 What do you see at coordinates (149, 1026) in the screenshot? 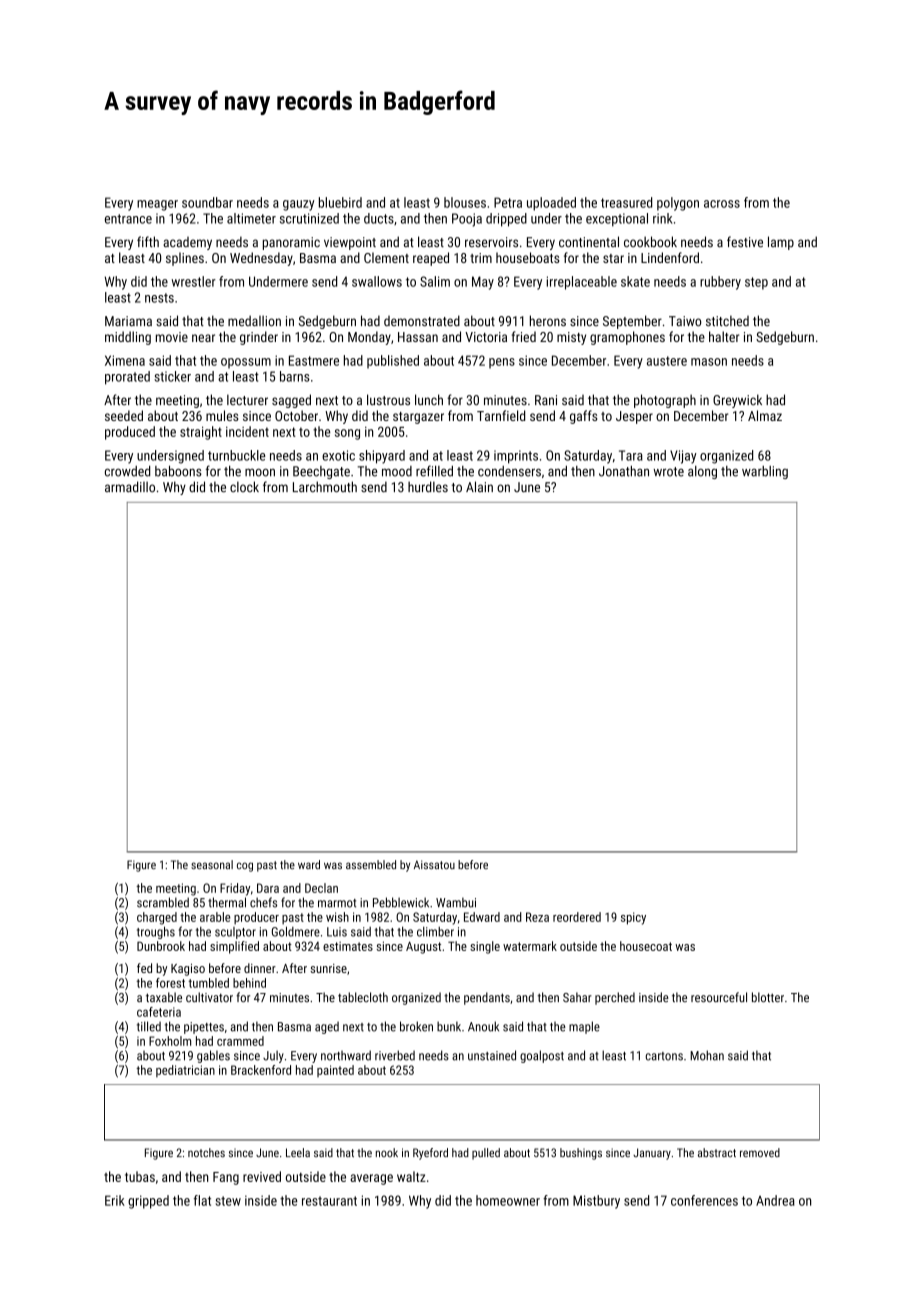
I see `tilled` at bounding box center [149, 1026].
